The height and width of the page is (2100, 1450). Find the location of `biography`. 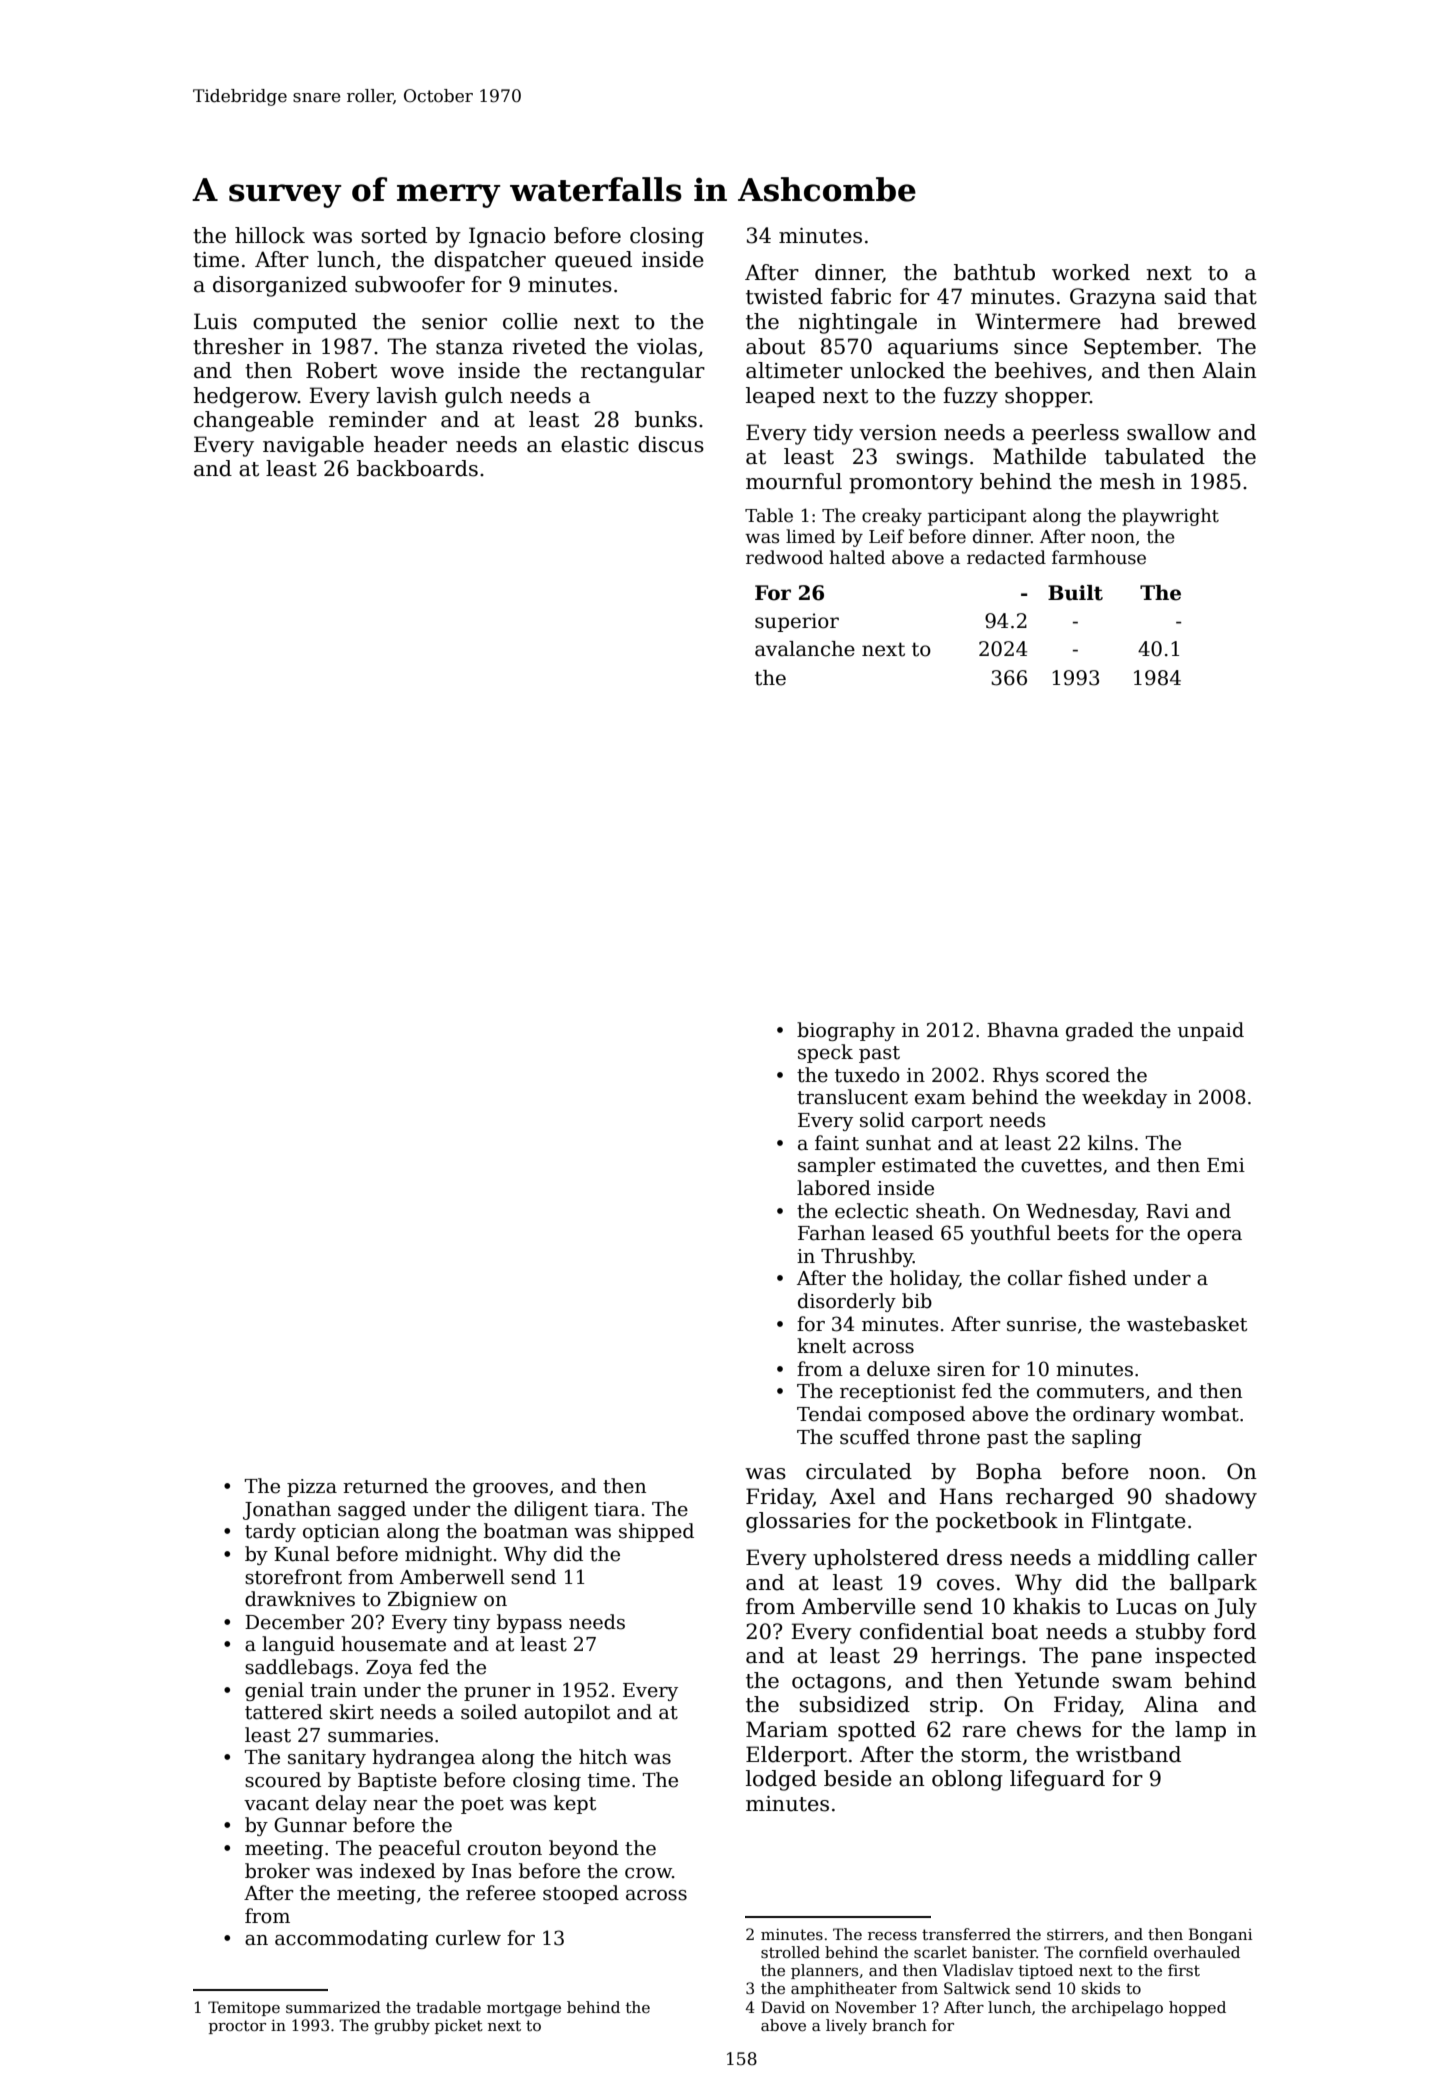

biography is located at coordinates (846, 1031).
